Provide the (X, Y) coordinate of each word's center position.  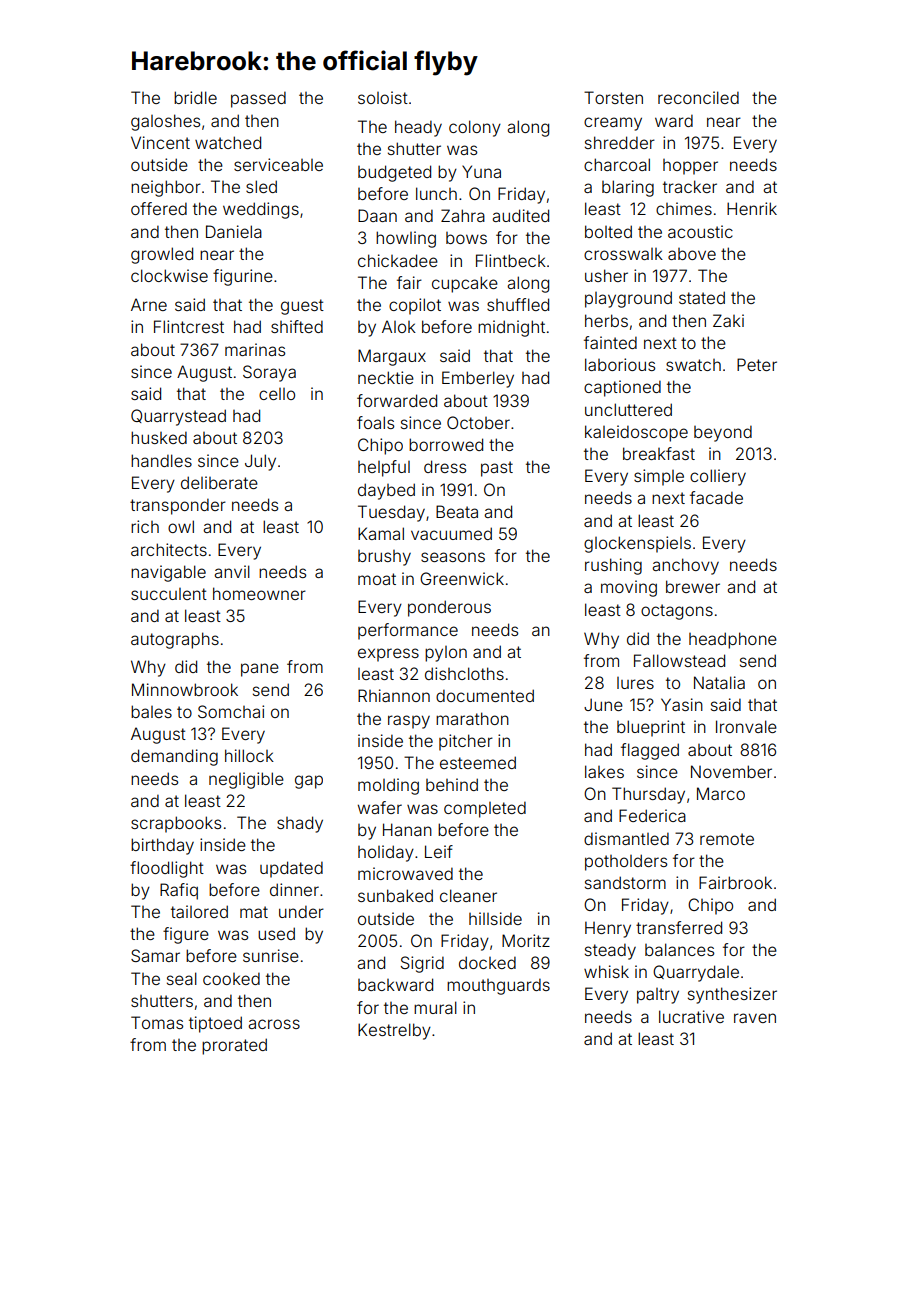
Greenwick (462, 578)
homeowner (259, 593)
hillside (495, 918)
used (276, 933)
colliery (718, 477)
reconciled (698, 97)
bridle (195, 97)
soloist (383, 97)
